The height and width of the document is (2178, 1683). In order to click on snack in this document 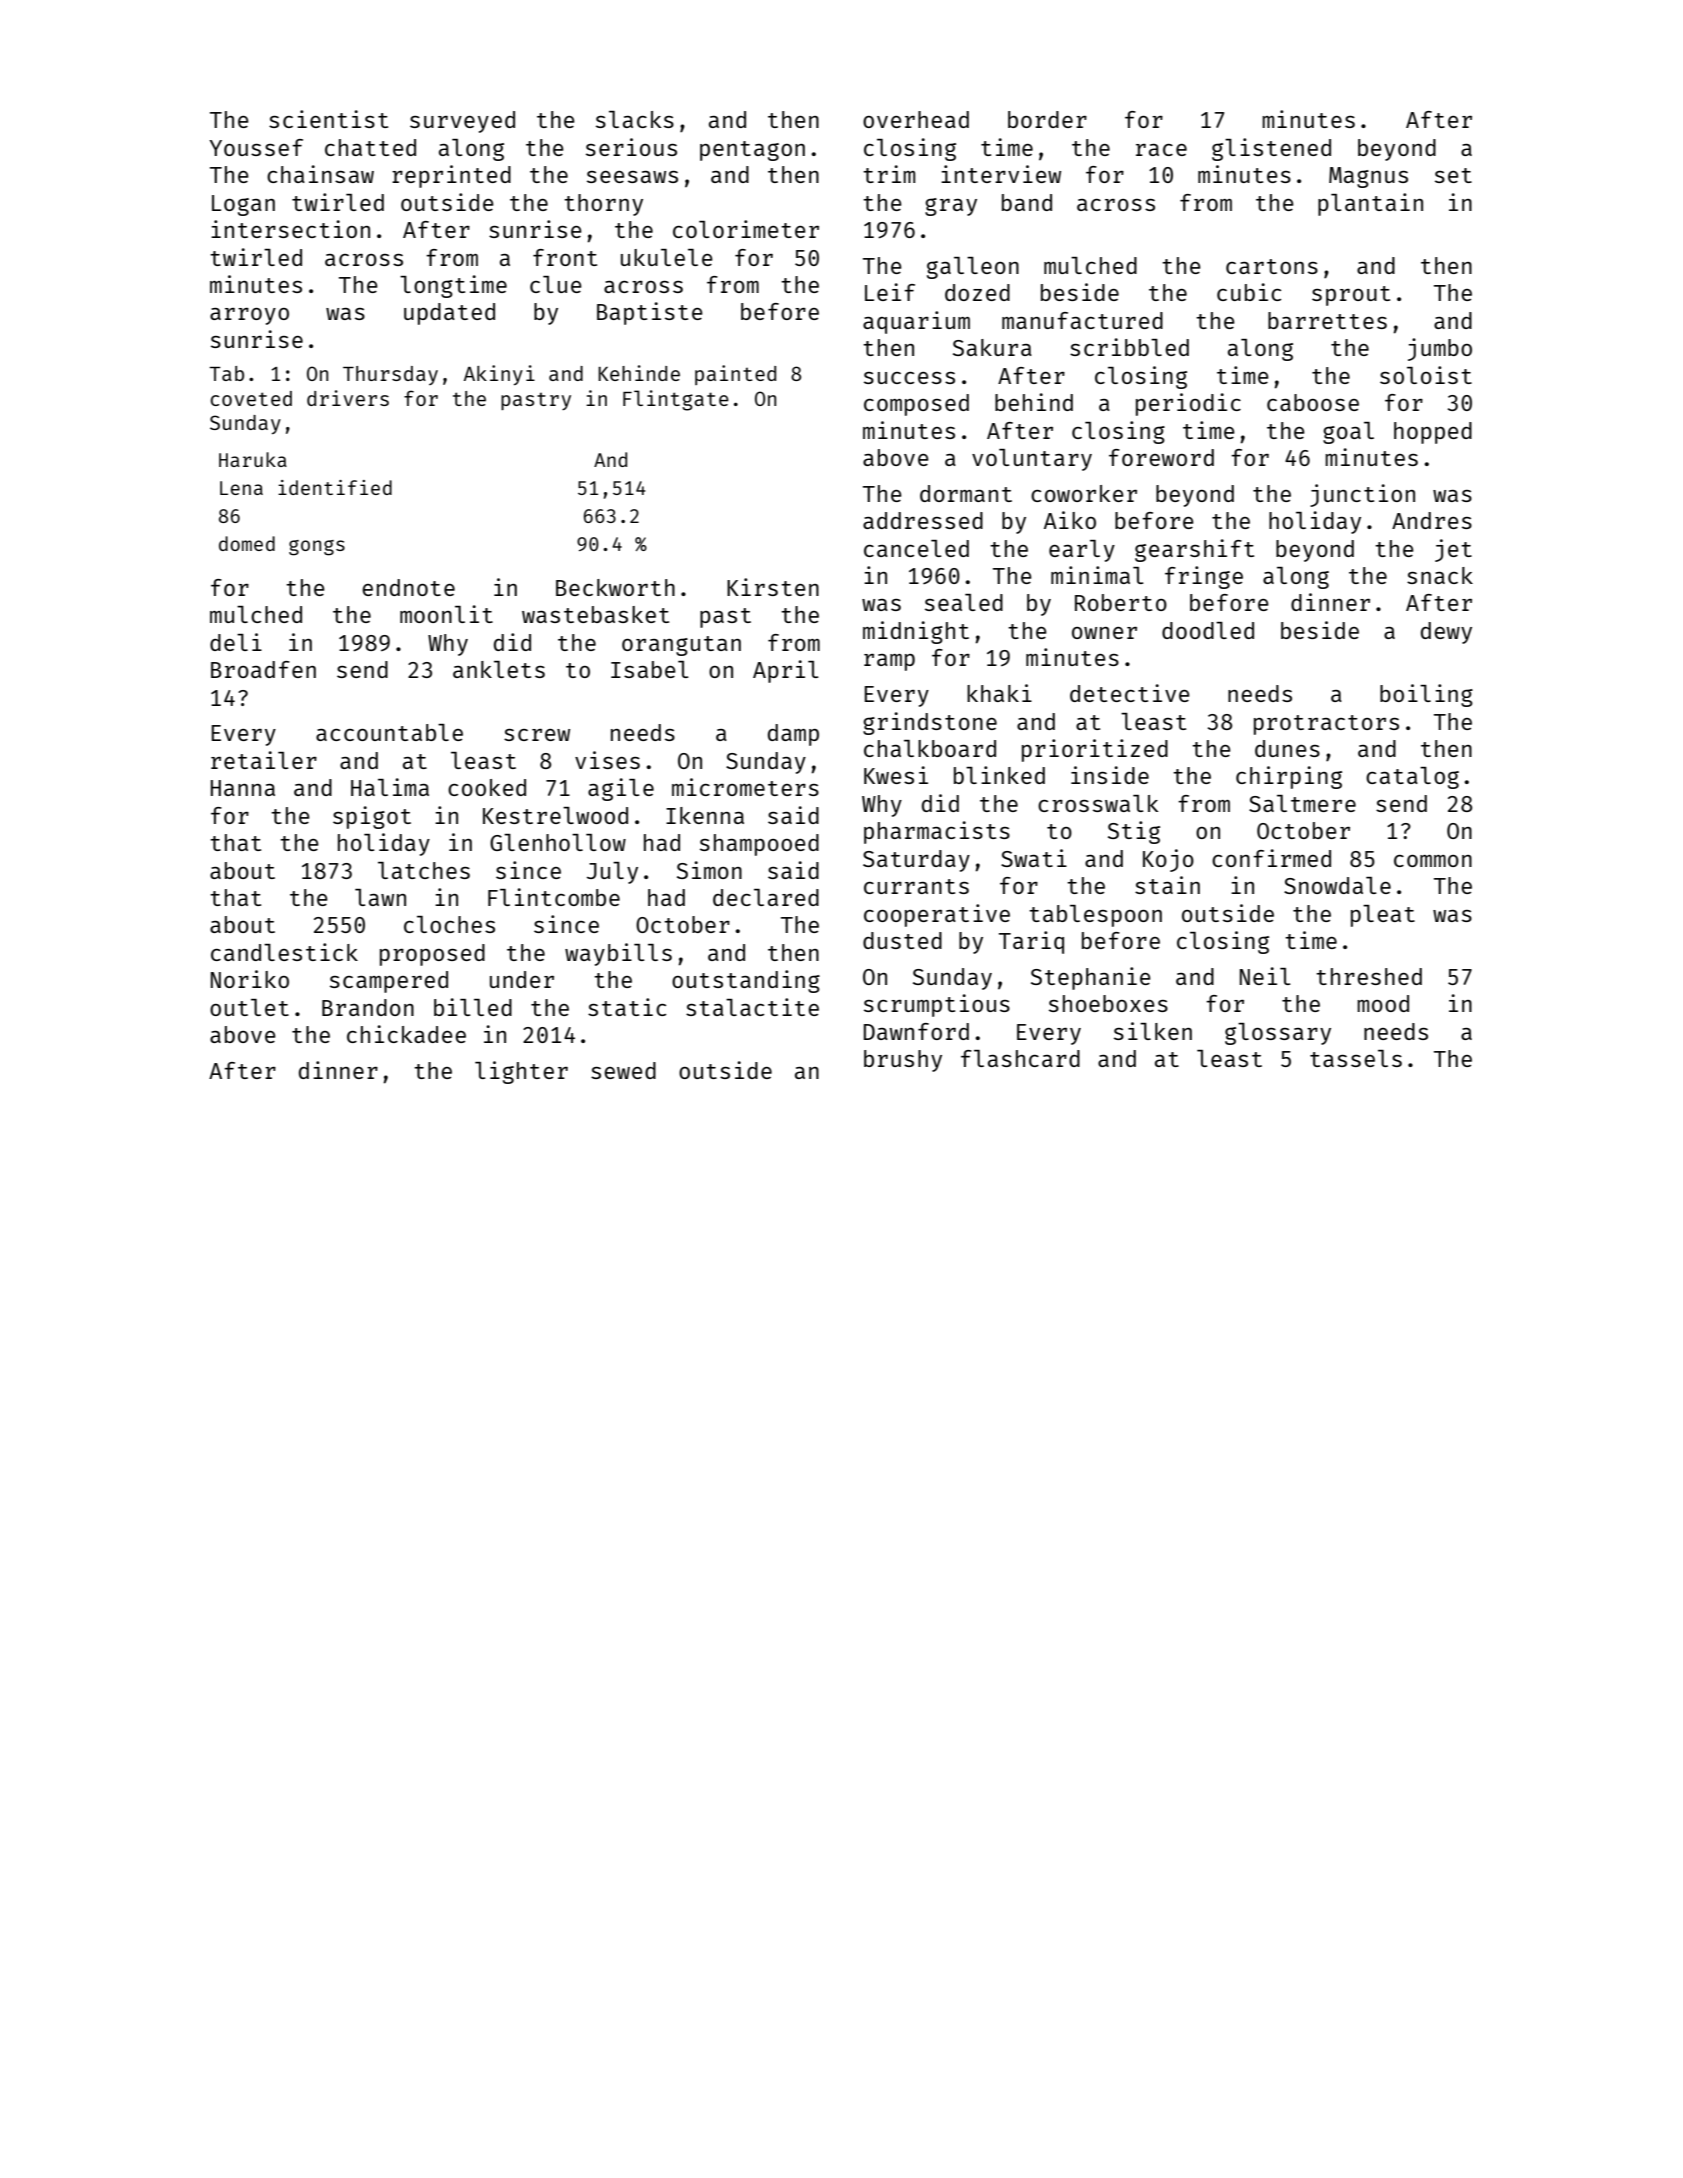, I will do `click(1440, 575)`.
